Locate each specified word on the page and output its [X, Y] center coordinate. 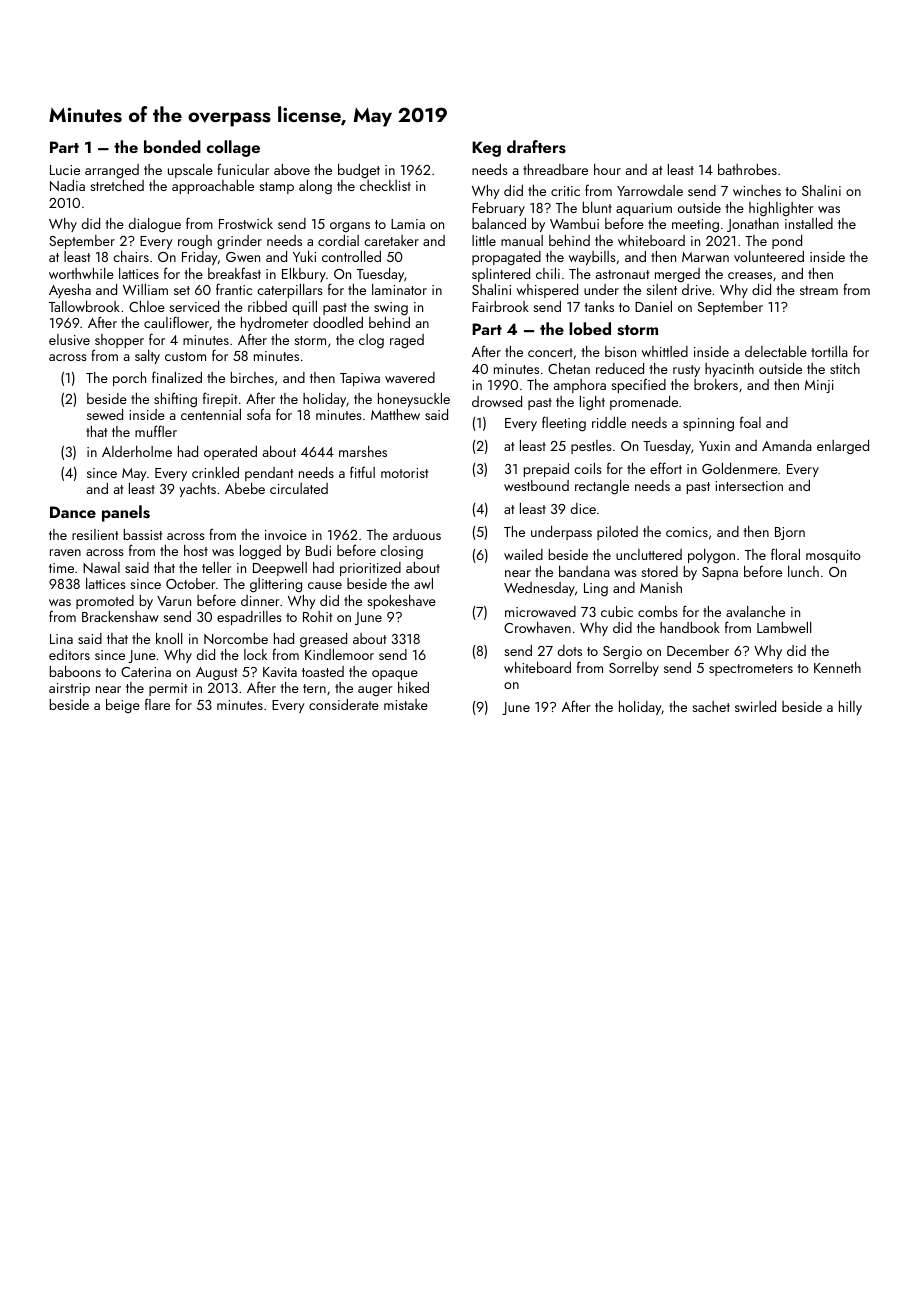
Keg [486, 149]
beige [123, 706]
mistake [406, 704]
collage [233, 148]
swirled [755, 706]
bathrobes [747, 169]
